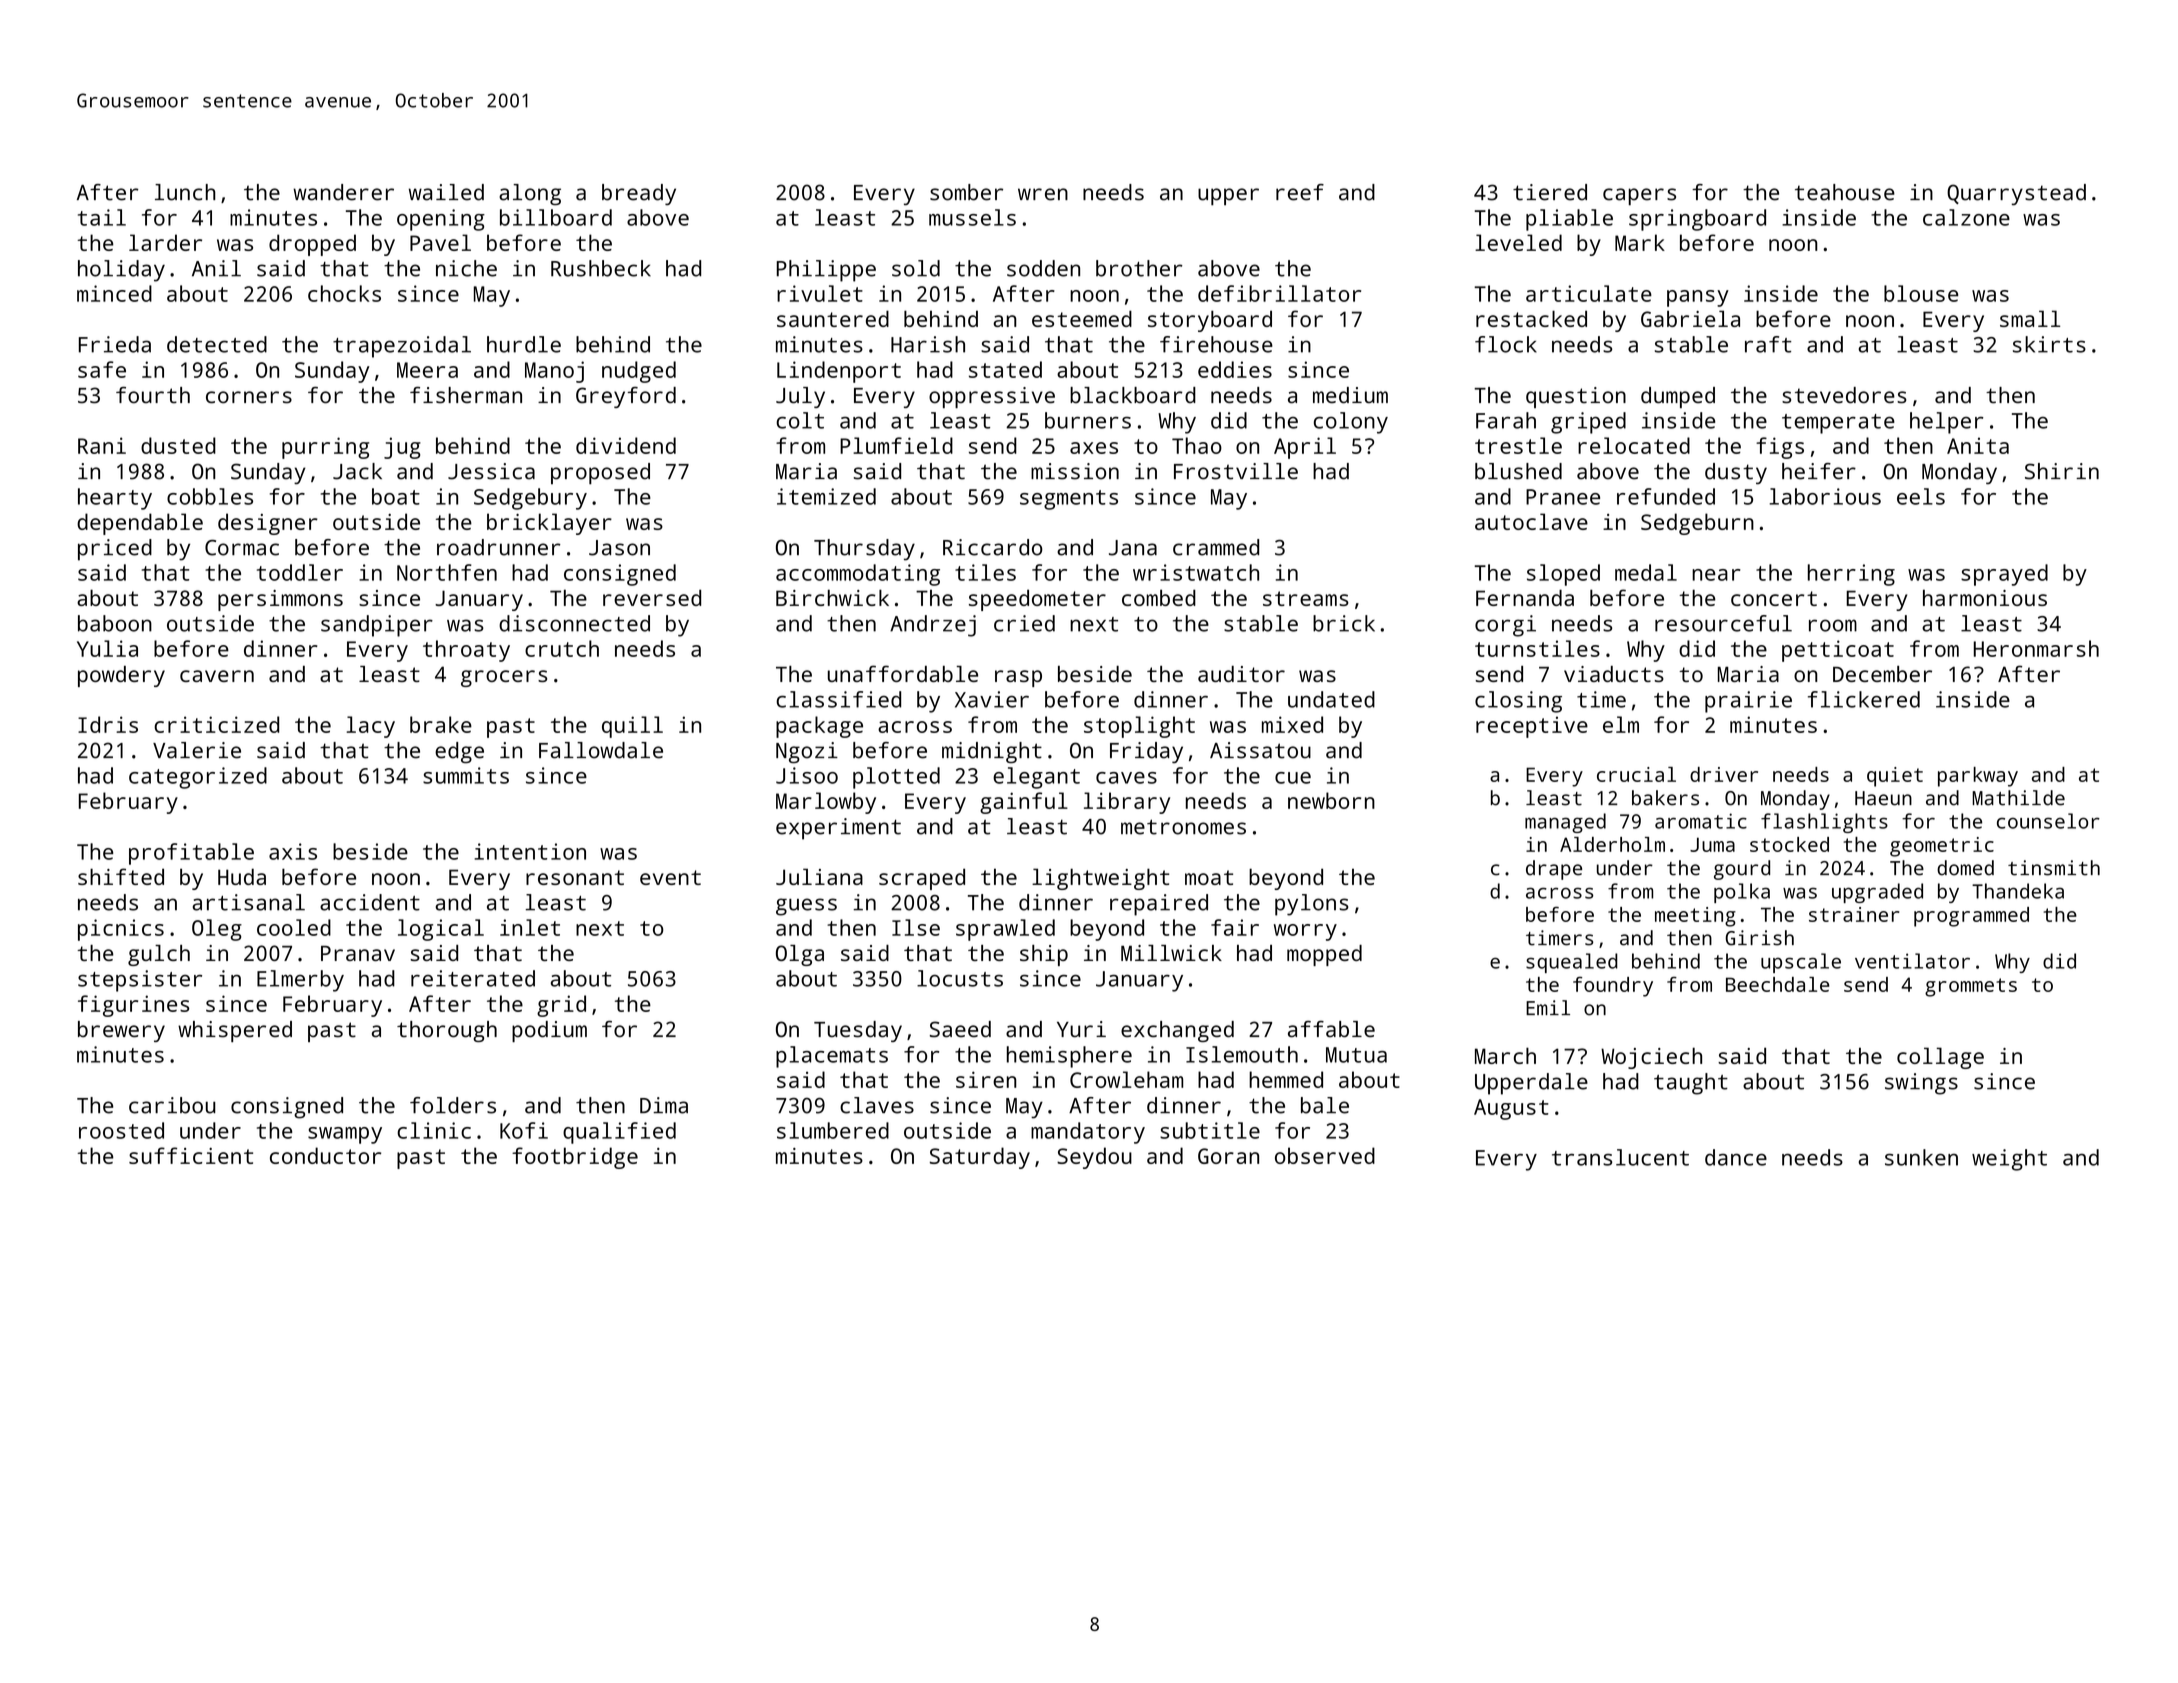 Image resolution: width=2178 pixels, height=1683 pixels. I want to click on Heronmarsh, so click(2036, 648).
